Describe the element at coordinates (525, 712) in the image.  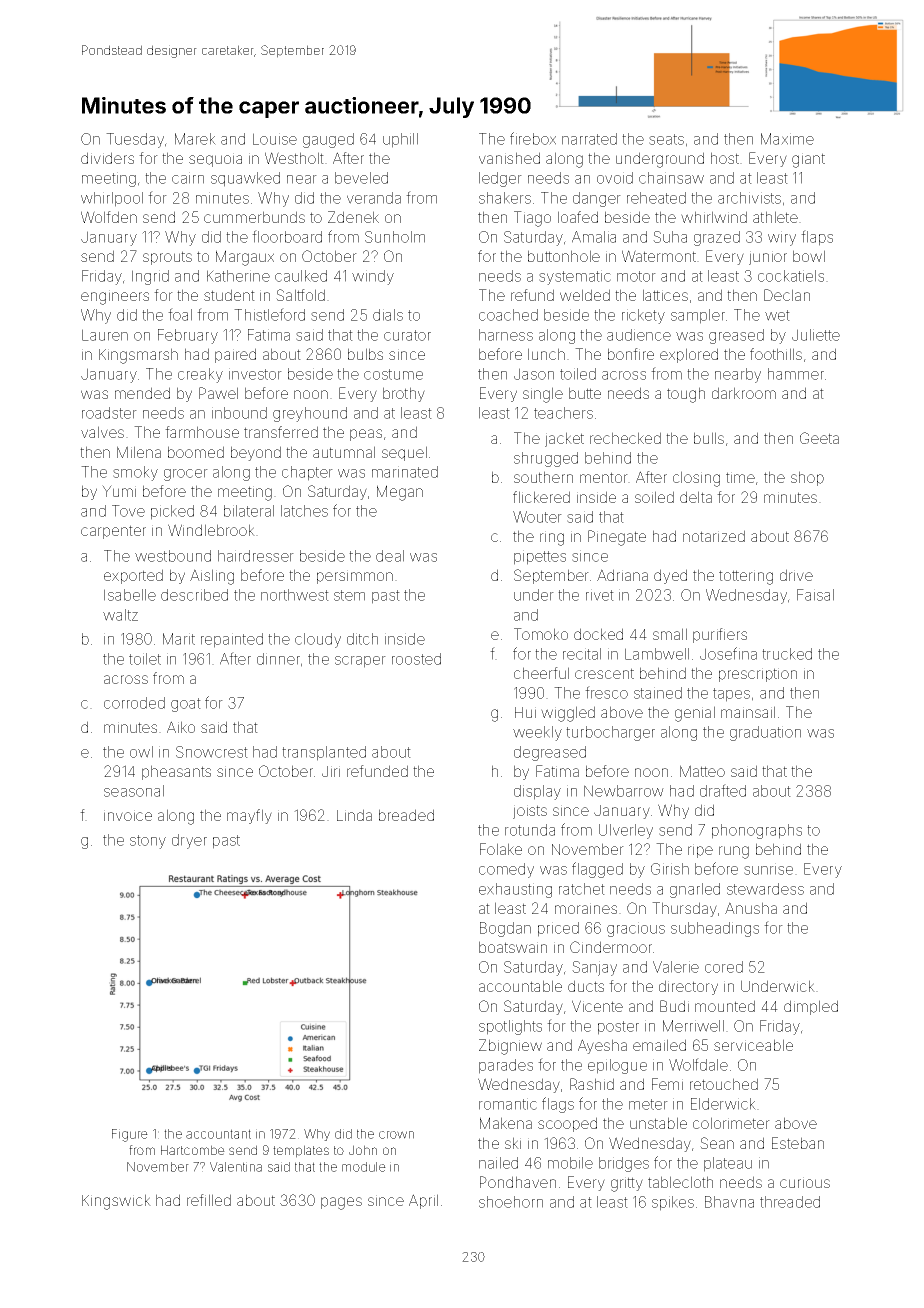
I see `Hui` at that location.
